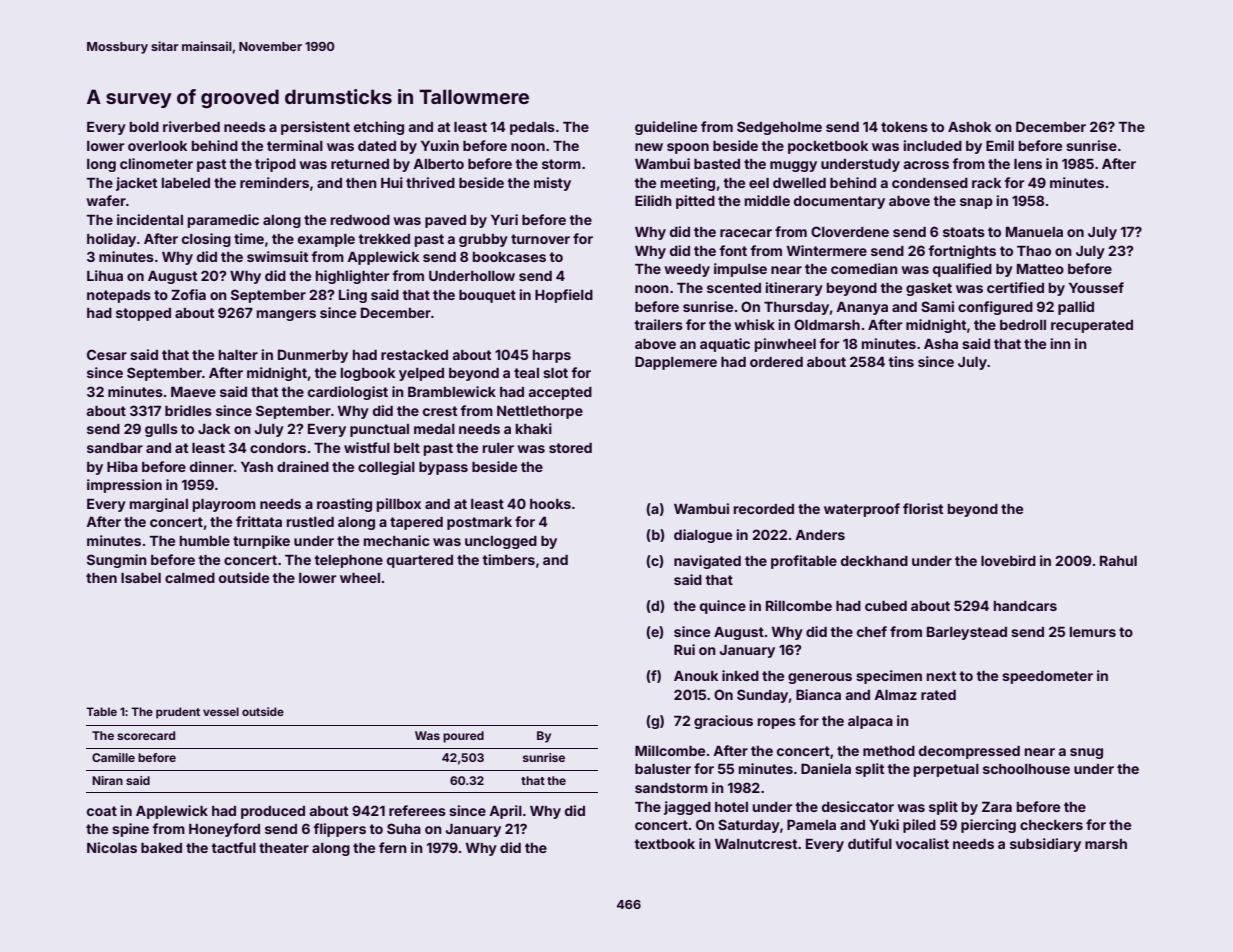  Describe the element at coordinates (393, 847) in the page. I see `fern` at that location.
